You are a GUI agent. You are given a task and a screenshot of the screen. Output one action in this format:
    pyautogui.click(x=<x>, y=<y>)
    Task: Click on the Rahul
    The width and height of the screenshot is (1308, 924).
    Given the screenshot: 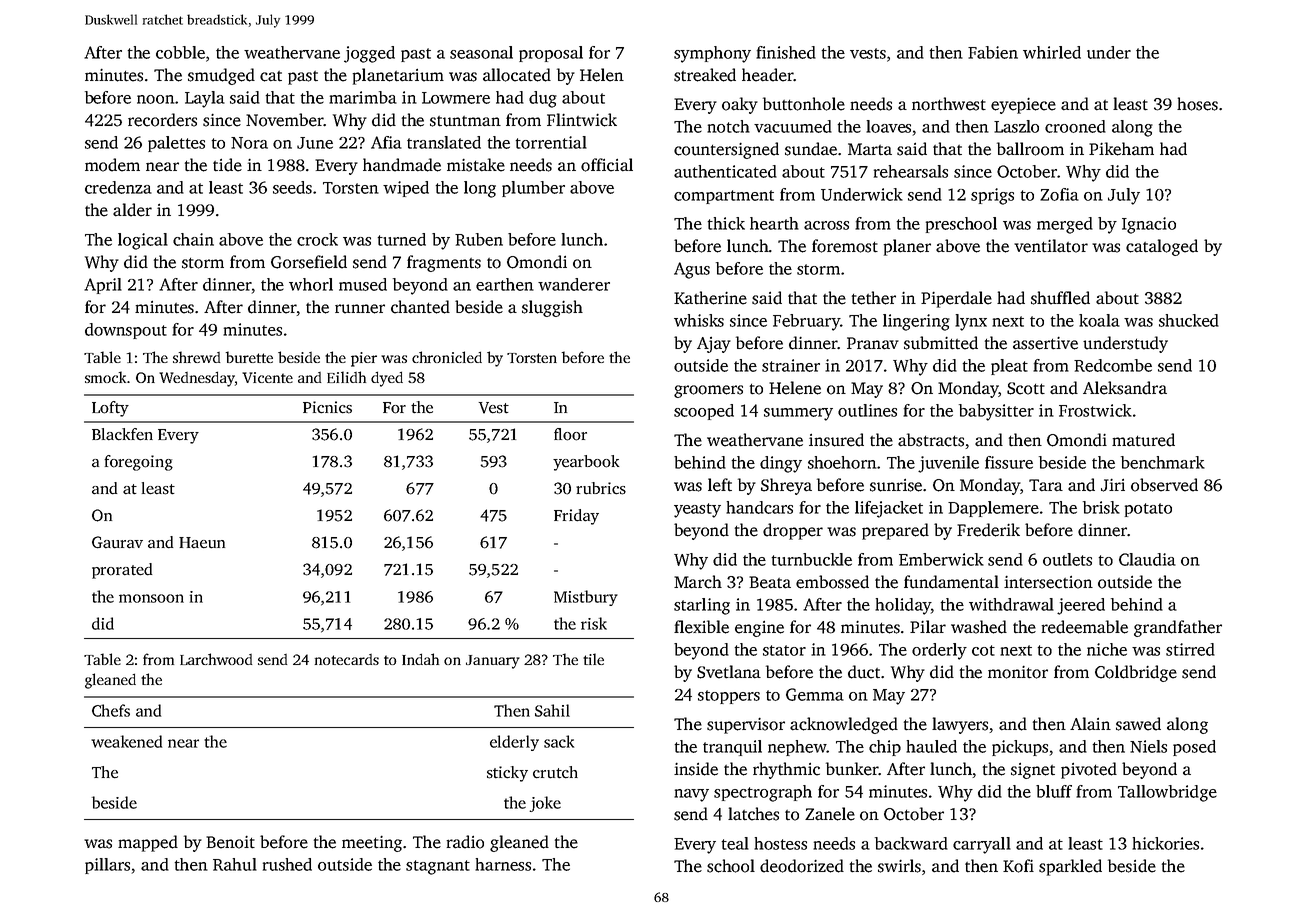 What is the action you would take?
    pyautogui.click(x=235, y=864)
